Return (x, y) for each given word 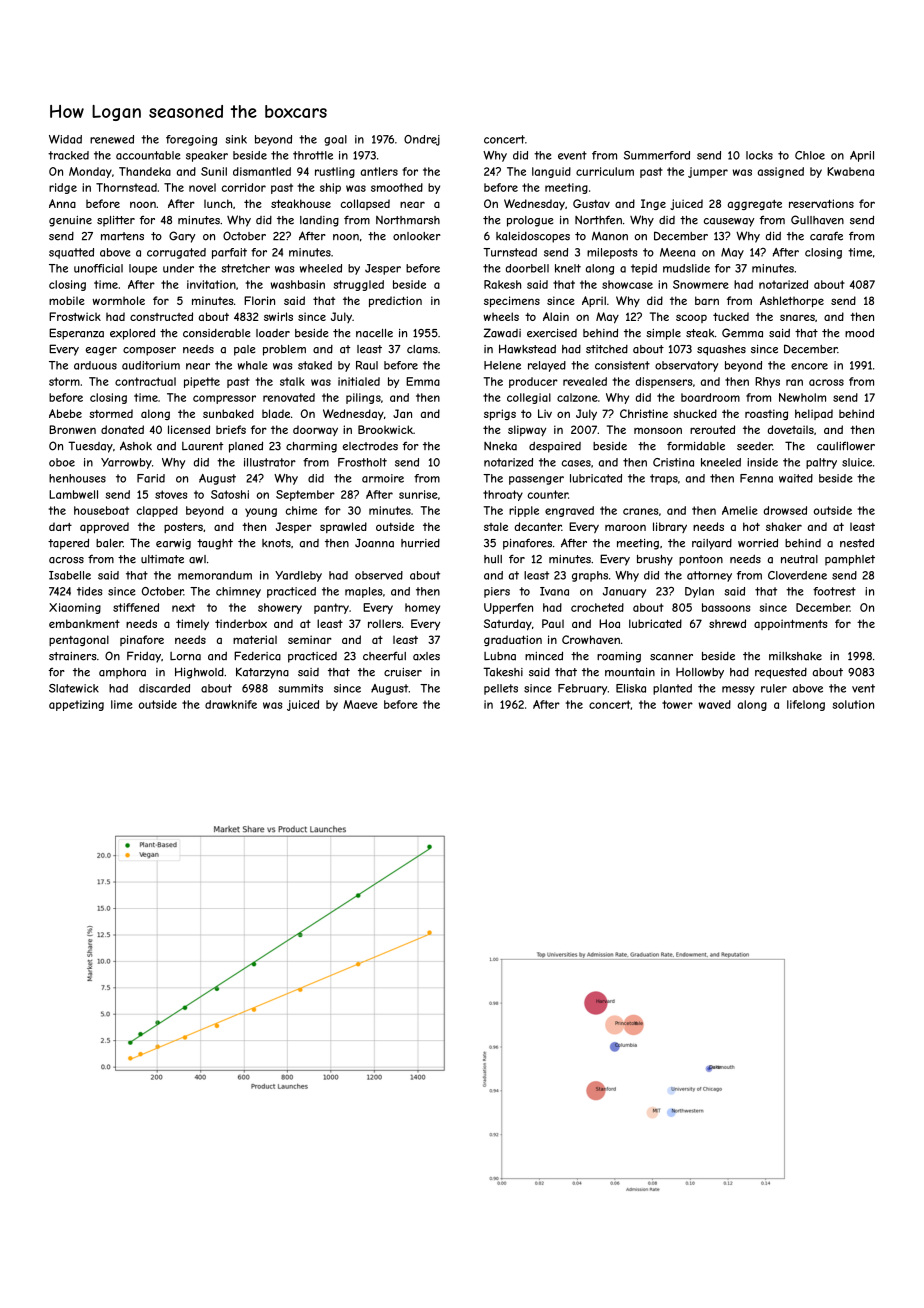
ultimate (162, 559)
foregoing (191, 140)
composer (149, 351)
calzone (577, 397)
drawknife (231, 704)
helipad (814, 414)
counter (548, 494)
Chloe (810, 155)
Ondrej (422, 140)
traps (664, 479)
